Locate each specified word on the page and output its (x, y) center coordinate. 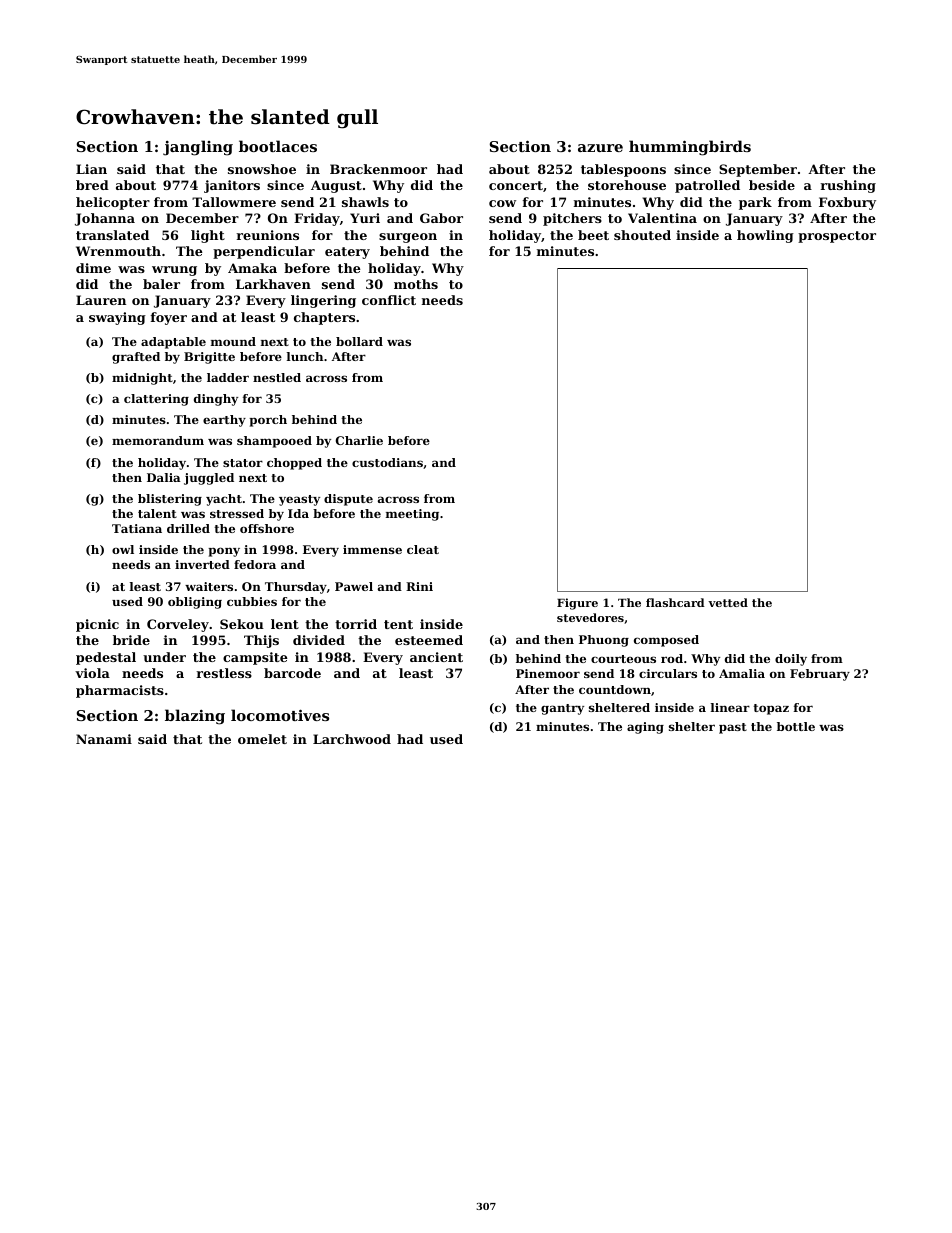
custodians (387, 462)
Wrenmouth (118, 251)
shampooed (274, 442)
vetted (728, 602)
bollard (359, 341)
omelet (262, 739)
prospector (837, 237)
